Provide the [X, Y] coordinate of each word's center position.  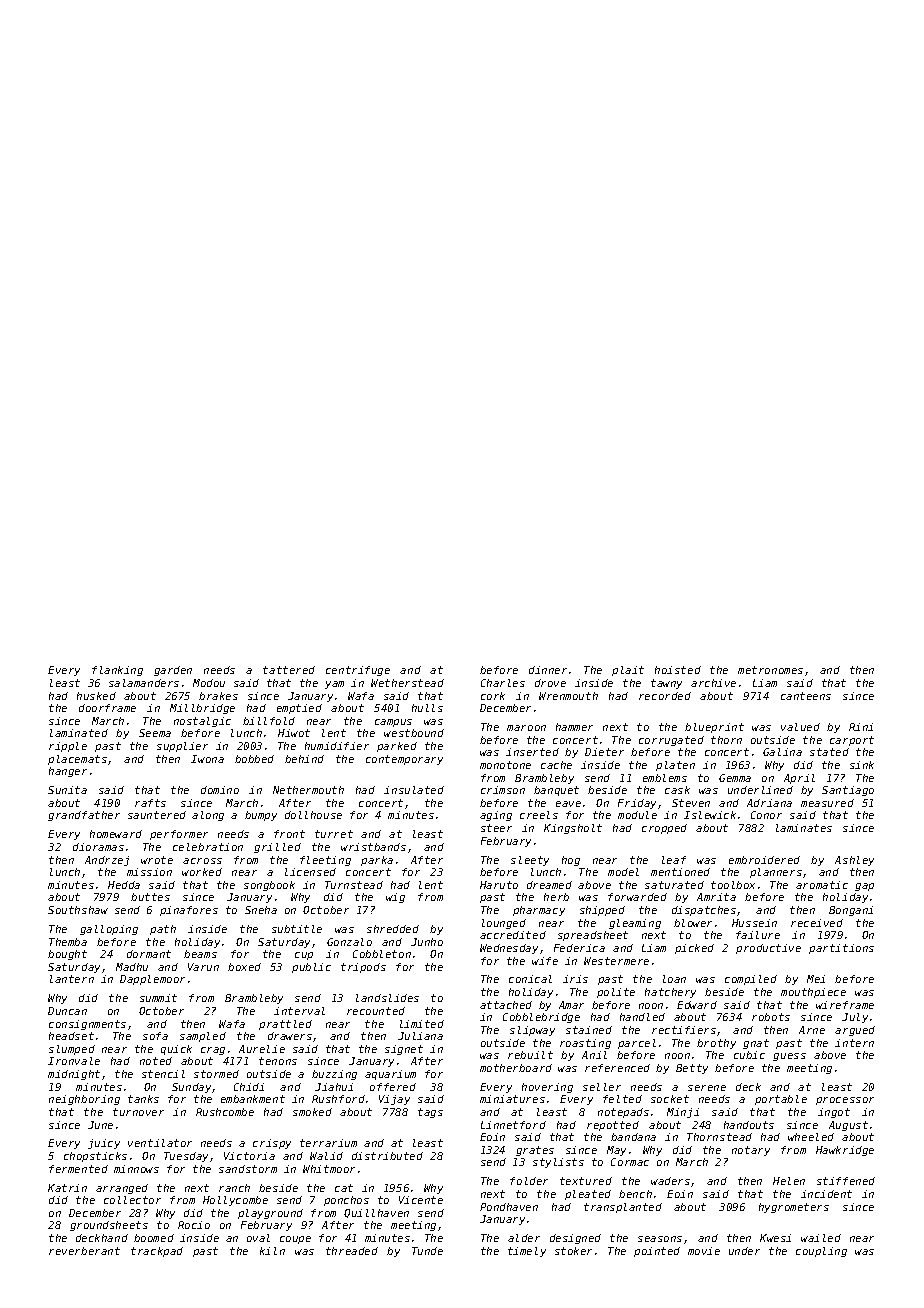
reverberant [84, 1251]
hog [571, 861]
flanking [117, 671]
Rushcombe [225, 1112]
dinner [548, 670]
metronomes [770, 670]
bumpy [261, 816]
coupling [821, 1252]
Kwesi [775, 1238]
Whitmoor [329, 1169]
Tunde [427, 1251]
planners [776, 873]
